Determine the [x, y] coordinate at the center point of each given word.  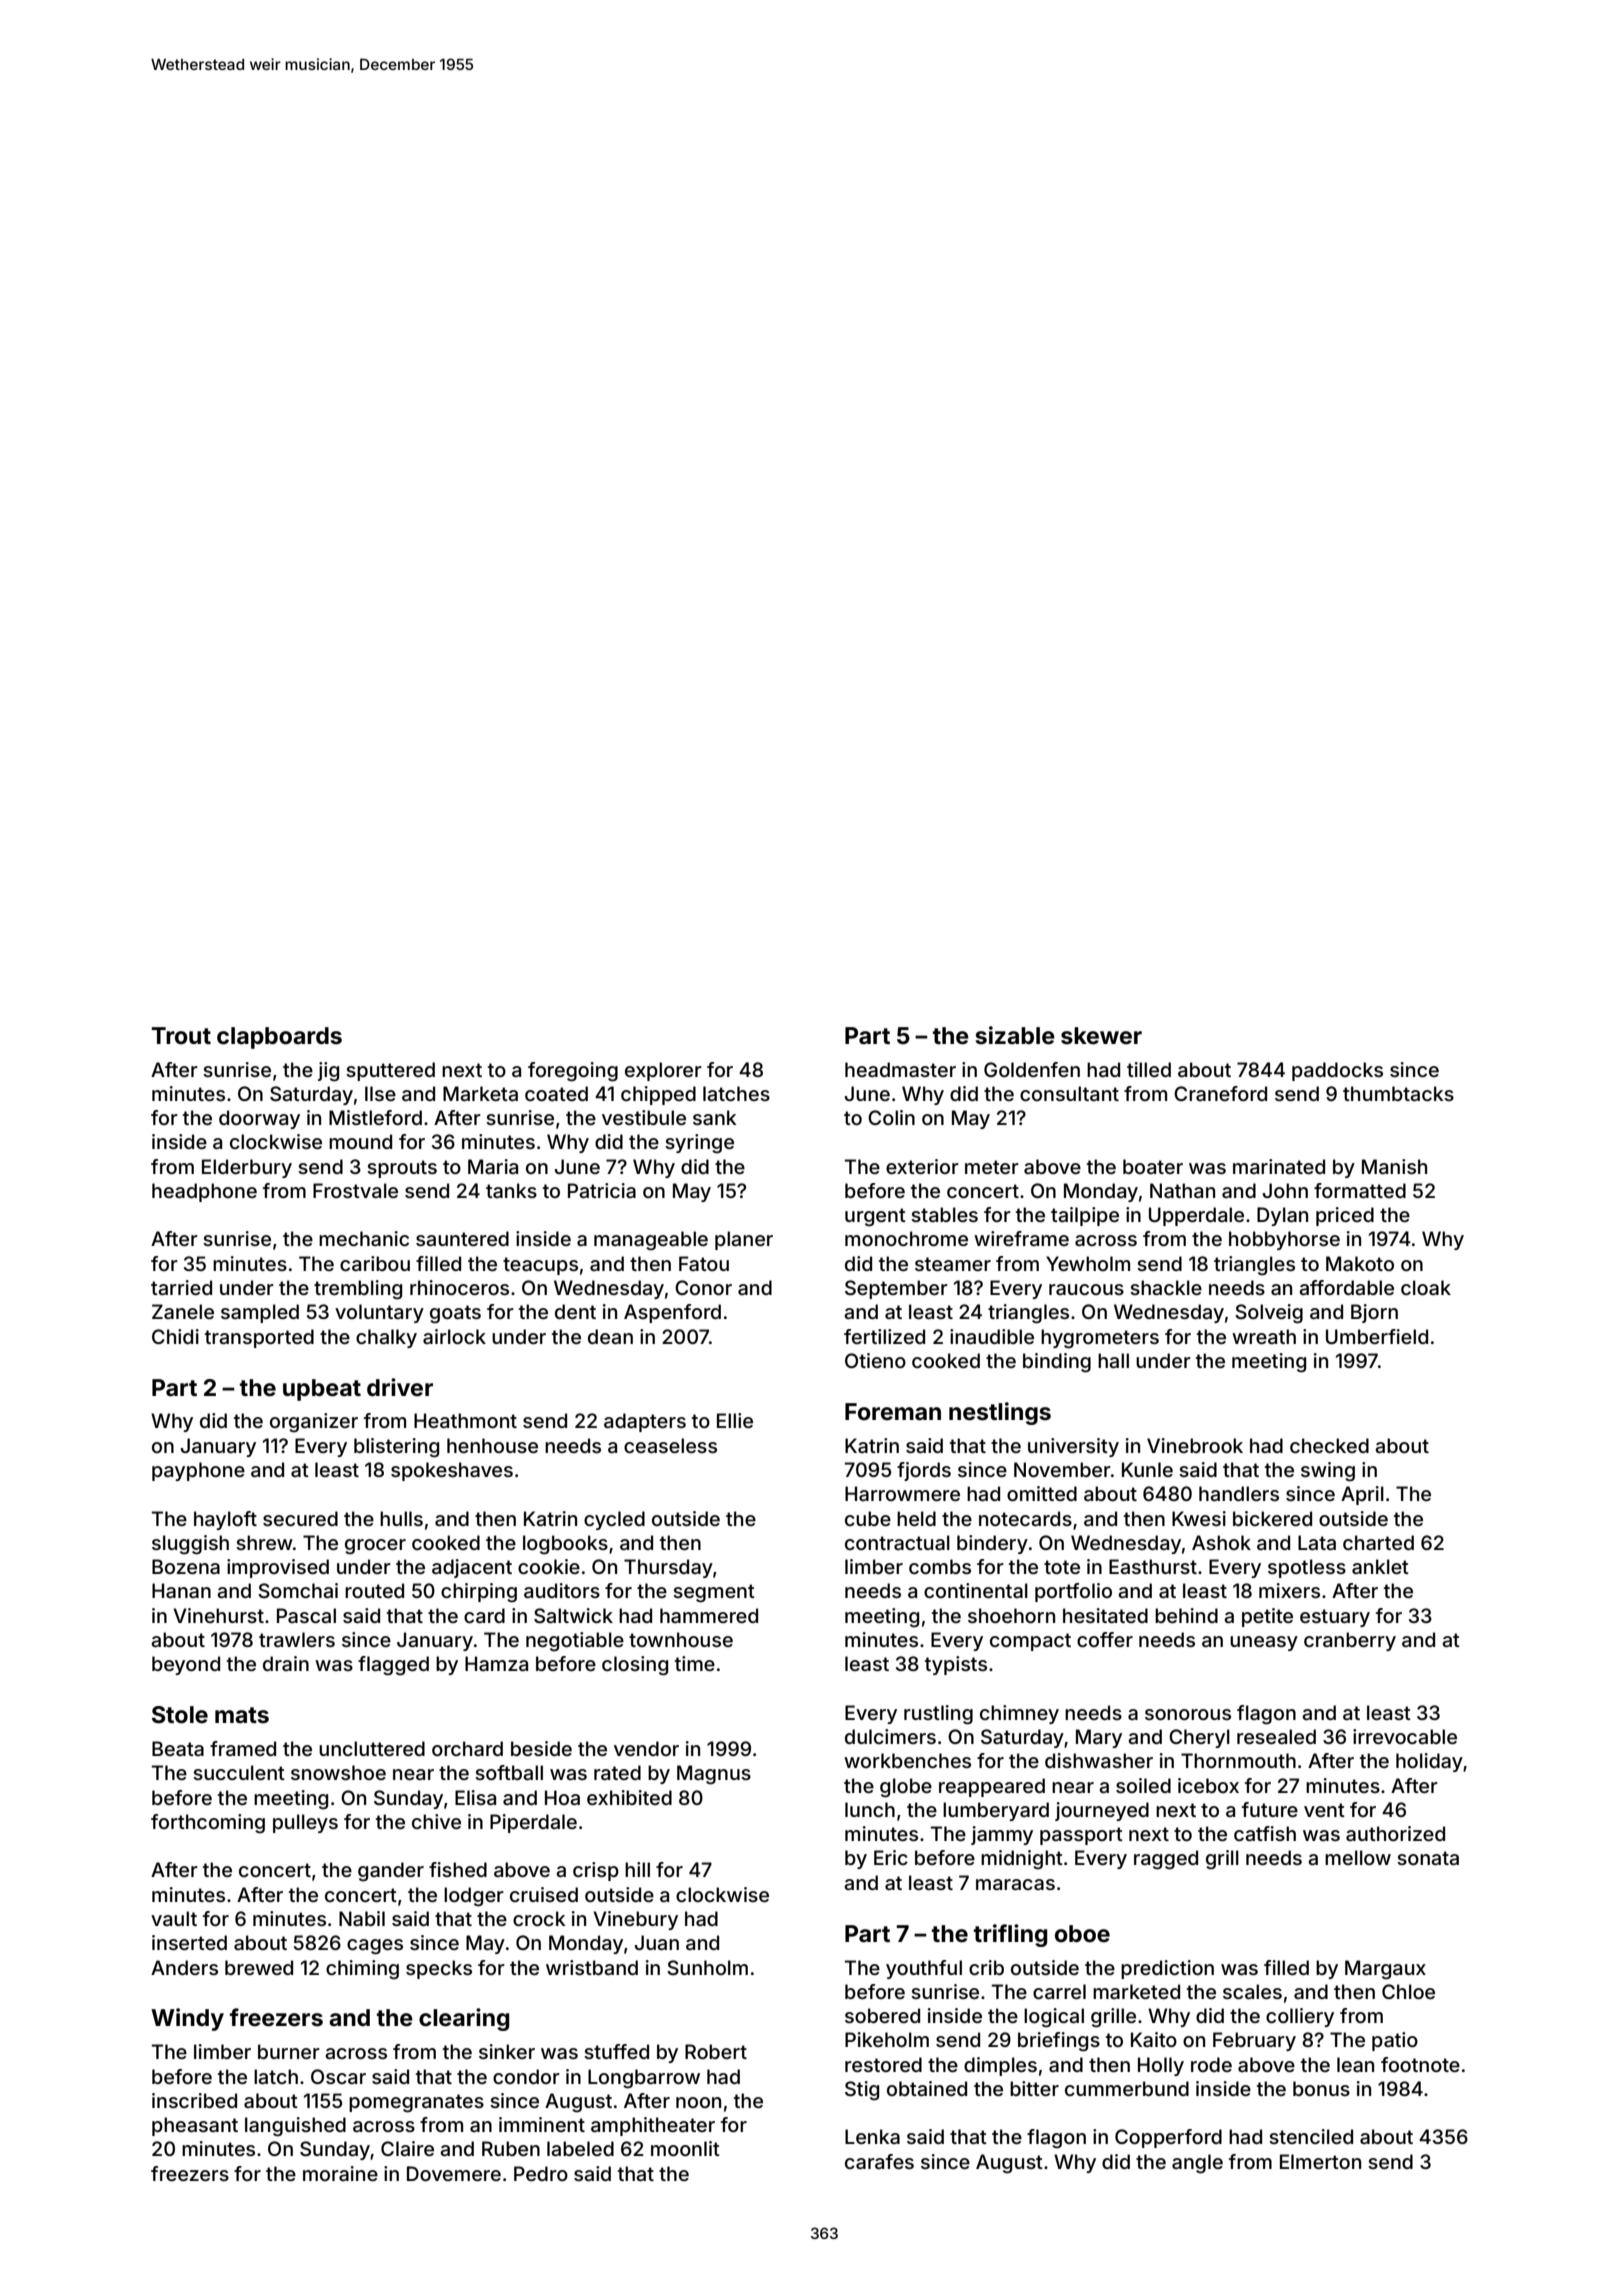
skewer [1101, 1036]
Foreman [893, 1412]
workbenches [907, 1760]
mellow [1358, 1857]
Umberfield [1377, 1336]
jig [328, 1072]
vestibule [644, 1117]
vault [174, 1918]
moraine [340, 2173]
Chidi [175, 1336]
